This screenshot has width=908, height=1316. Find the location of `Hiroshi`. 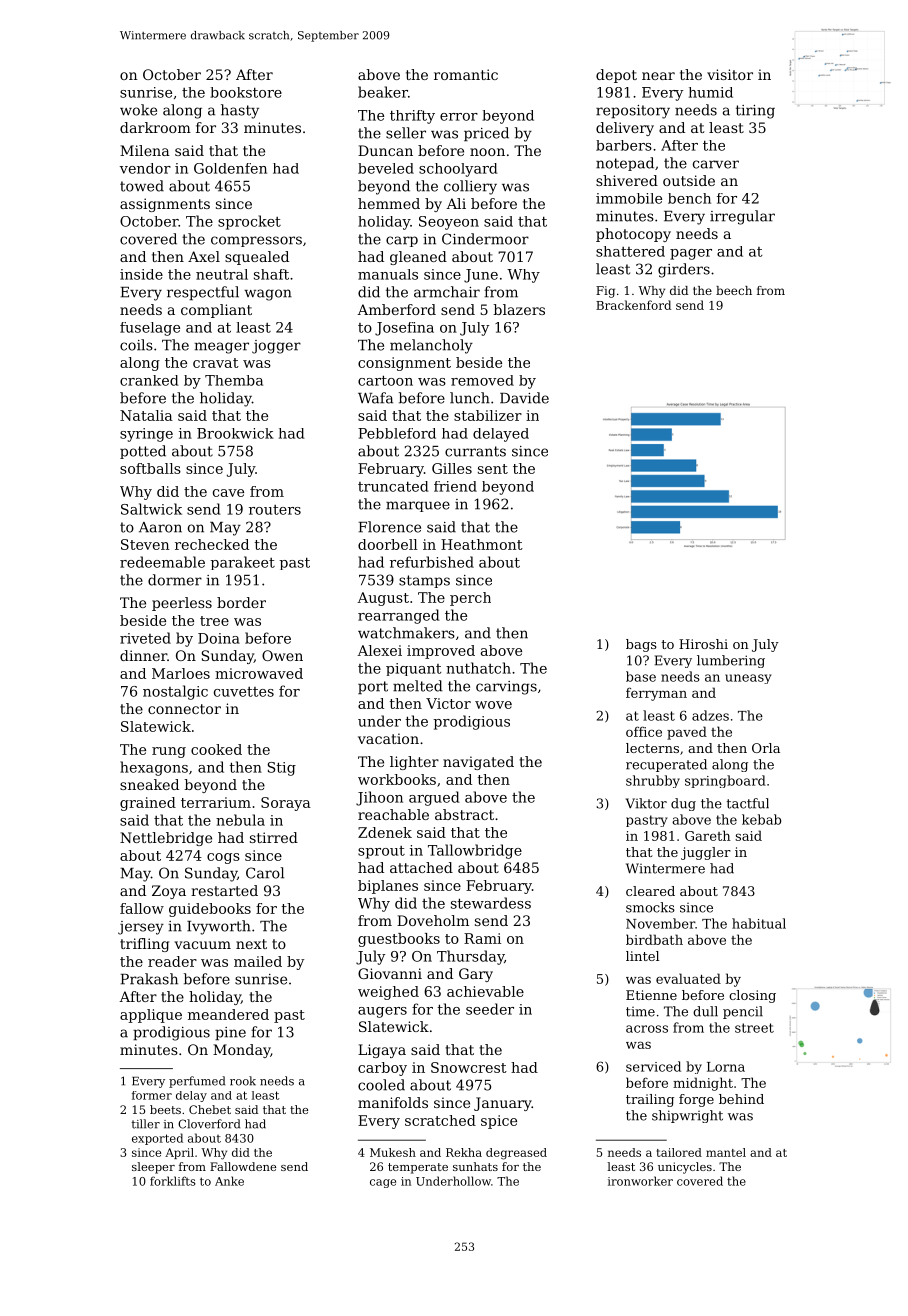

Hiroshi is located at coordinates (703, 644).
